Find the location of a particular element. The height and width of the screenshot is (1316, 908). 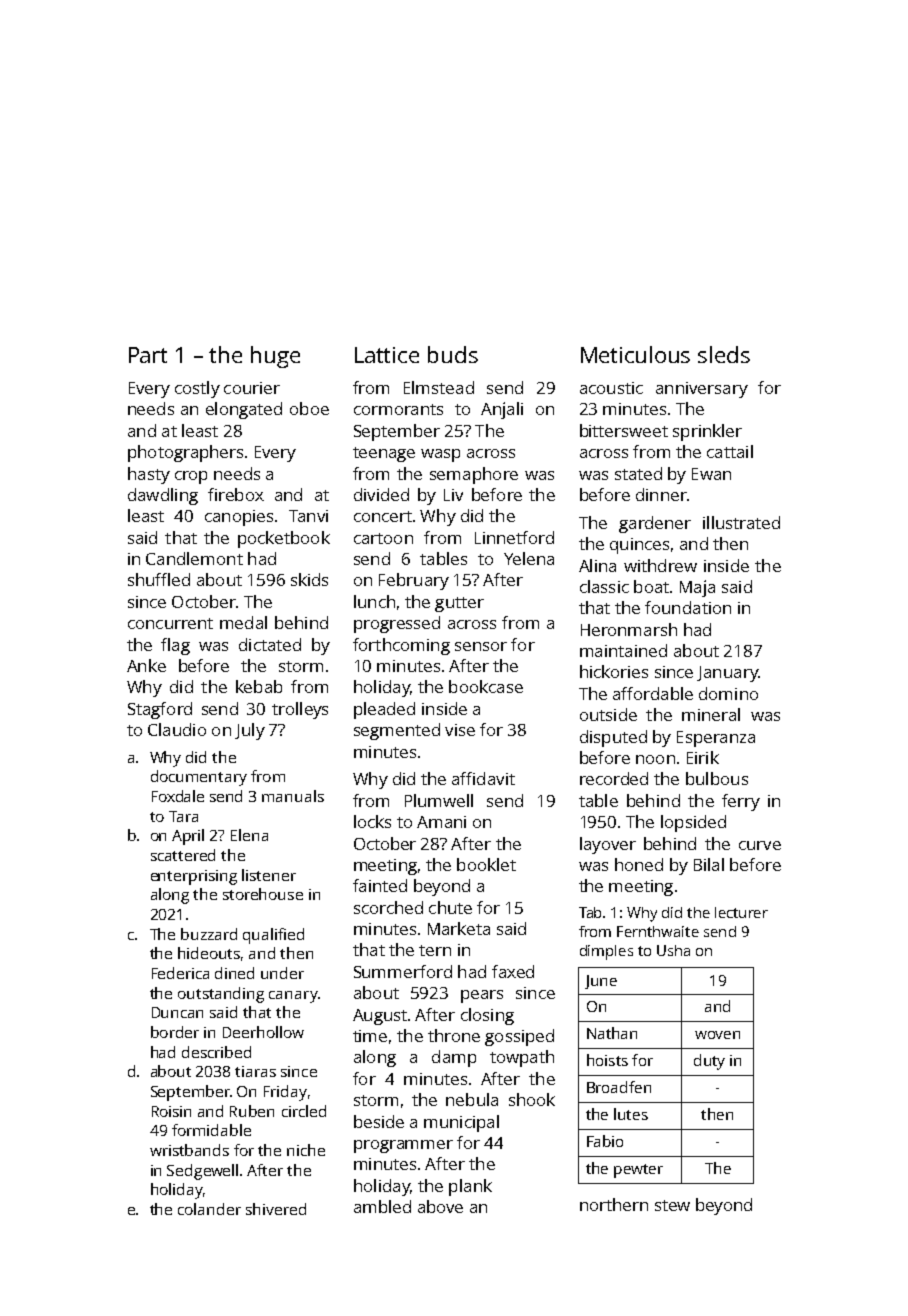

Plumwell is located at coordinates (439, 800).
